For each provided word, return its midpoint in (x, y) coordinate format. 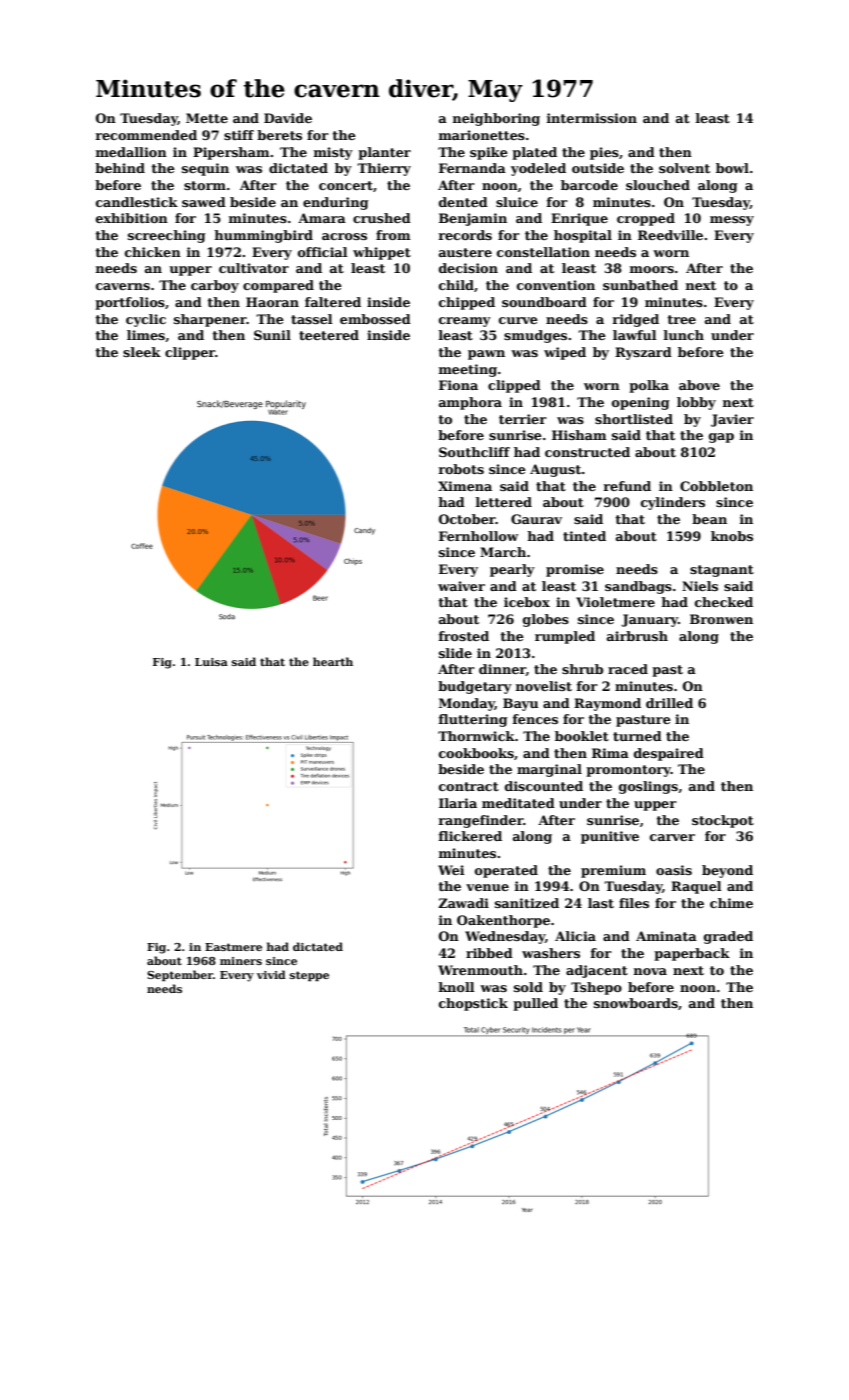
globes (546, 620)
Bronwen (721, 619)
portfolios (130, 303)
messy (732, 221)
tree (681, 319)
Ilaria (458, 803)
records (465, 235)
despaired (669, 754)
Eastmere (233, 947)
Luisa (211, 662)
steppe (309, 976)
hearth (333, 661)
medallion (131, 152)
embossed (375, 319)
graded (728, 937)
